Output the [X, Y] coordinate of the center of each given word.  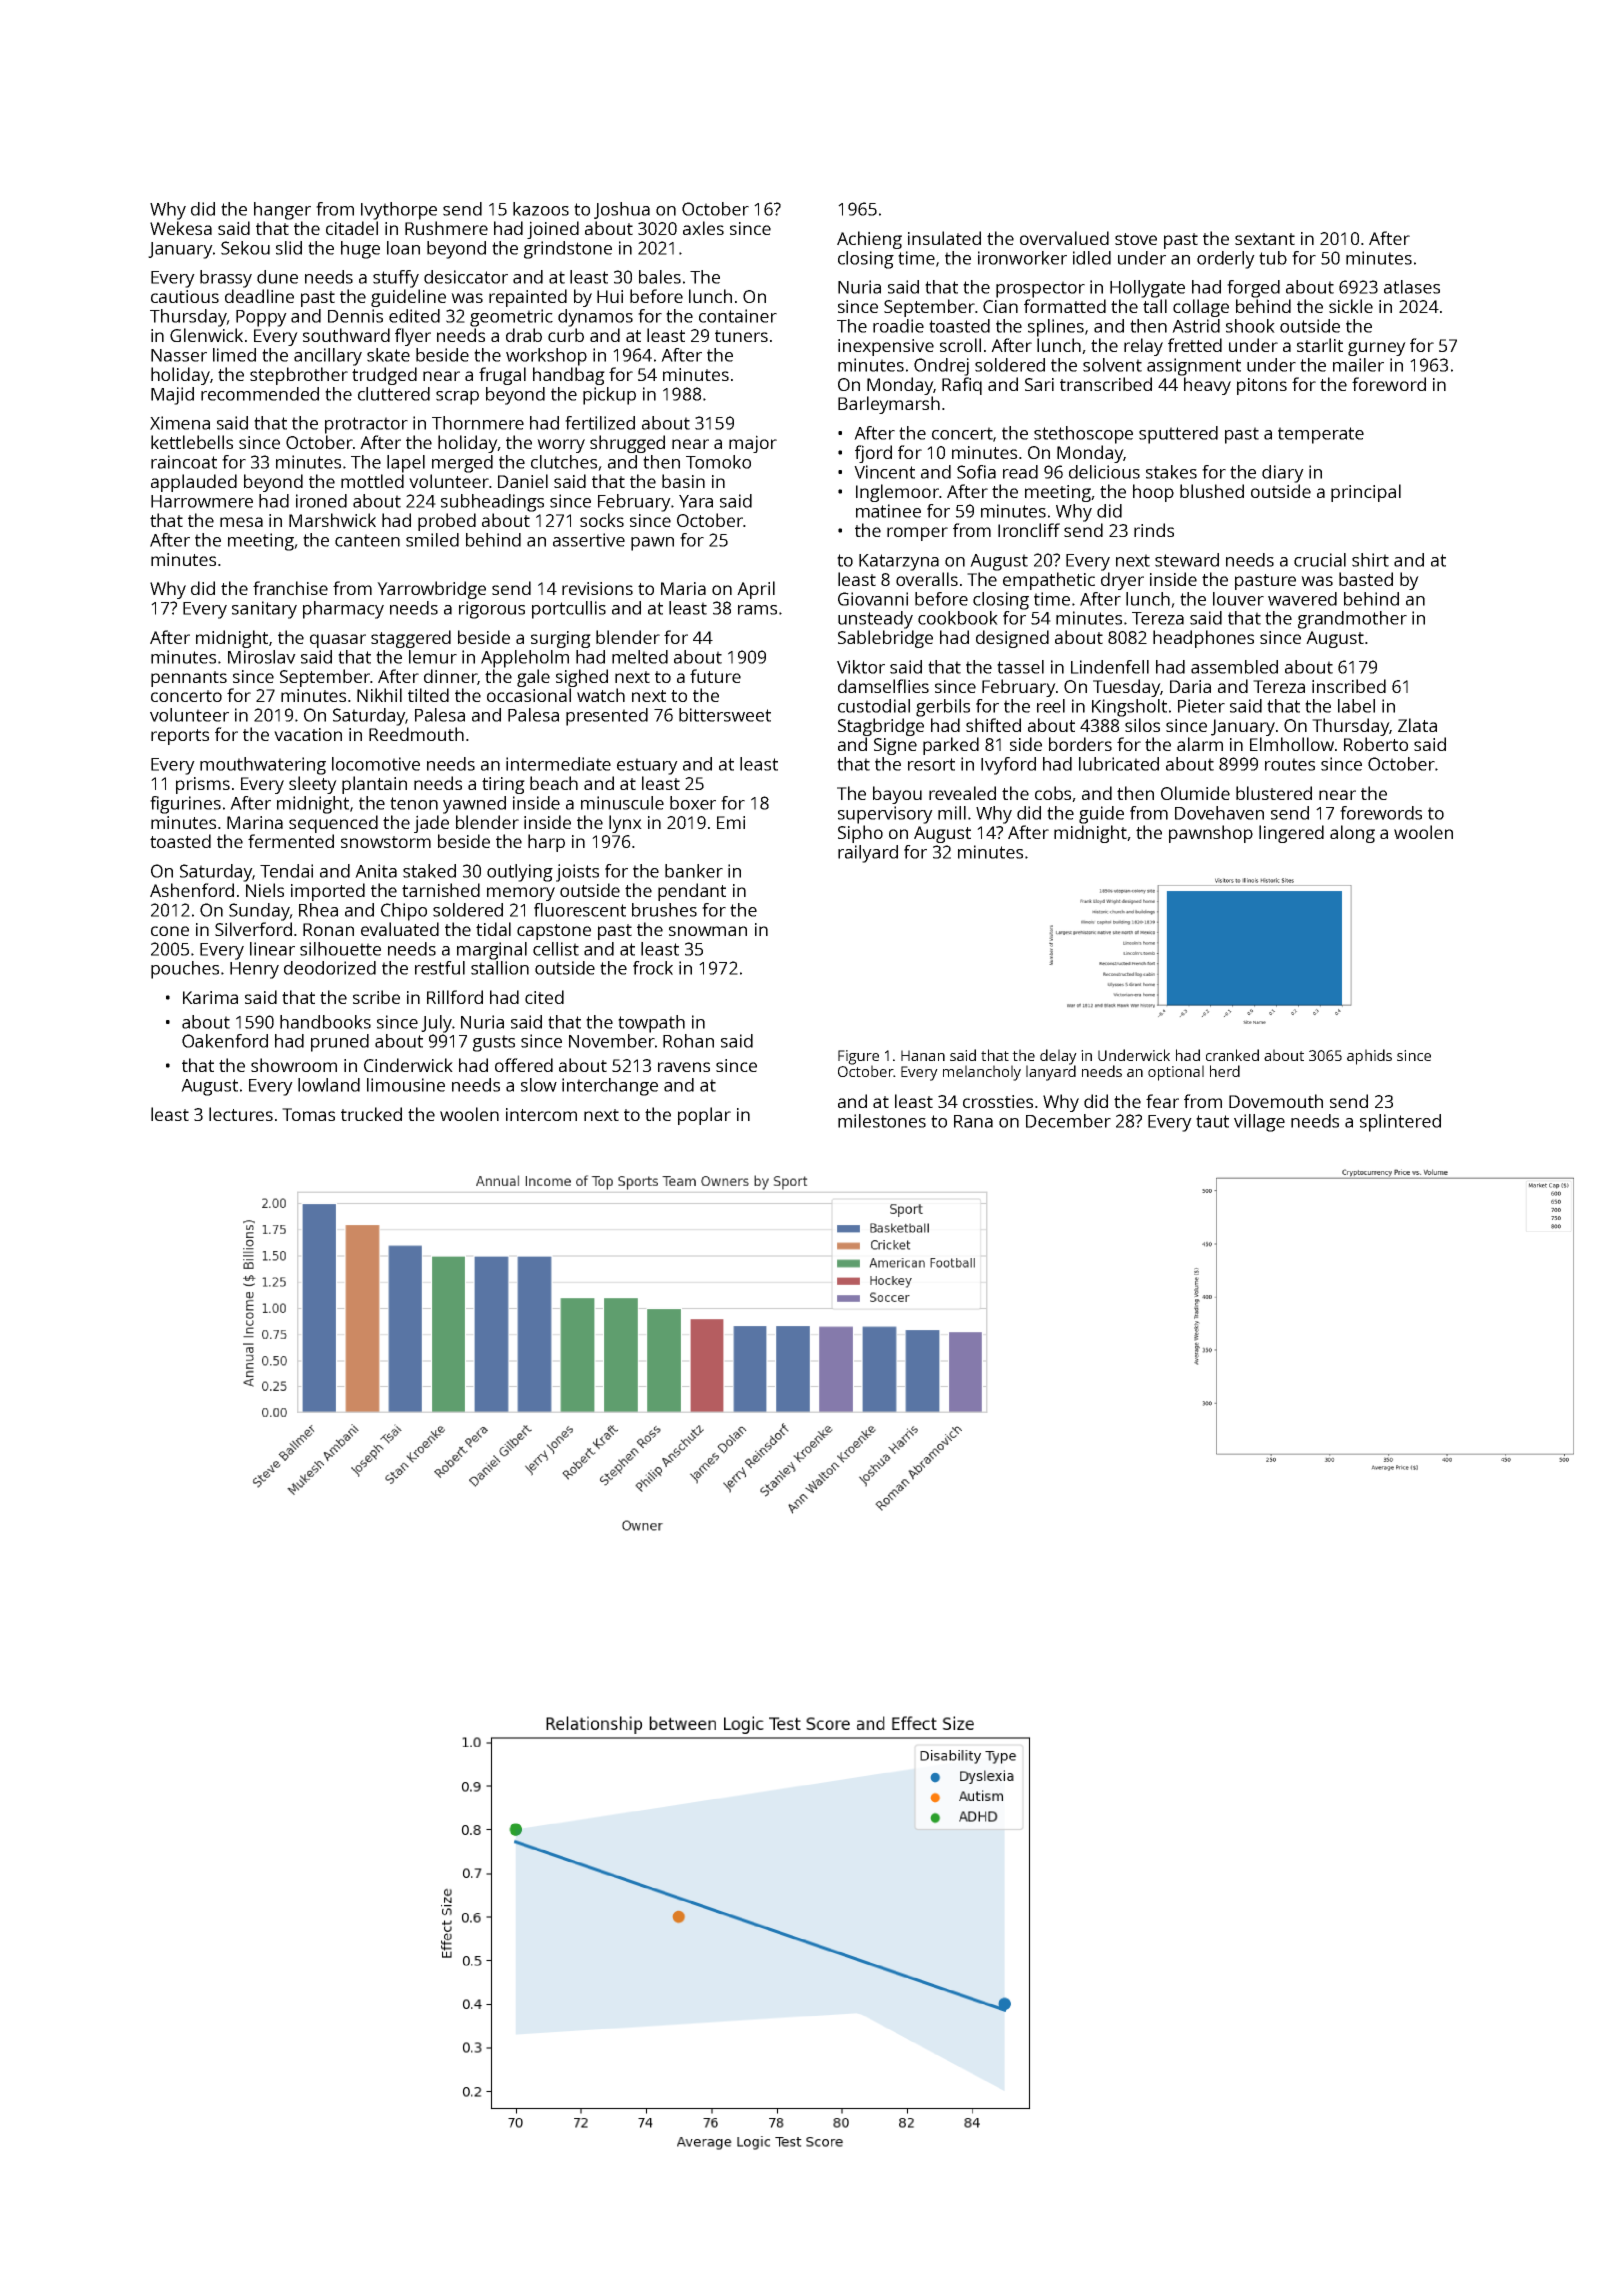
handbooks [325, 1022]
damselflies [883, 686]
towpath [651, 1024]
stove [1136, 239]
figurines [185, 805]
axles [703, 228]
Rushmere [446, 228]
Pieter [1201, 706]
